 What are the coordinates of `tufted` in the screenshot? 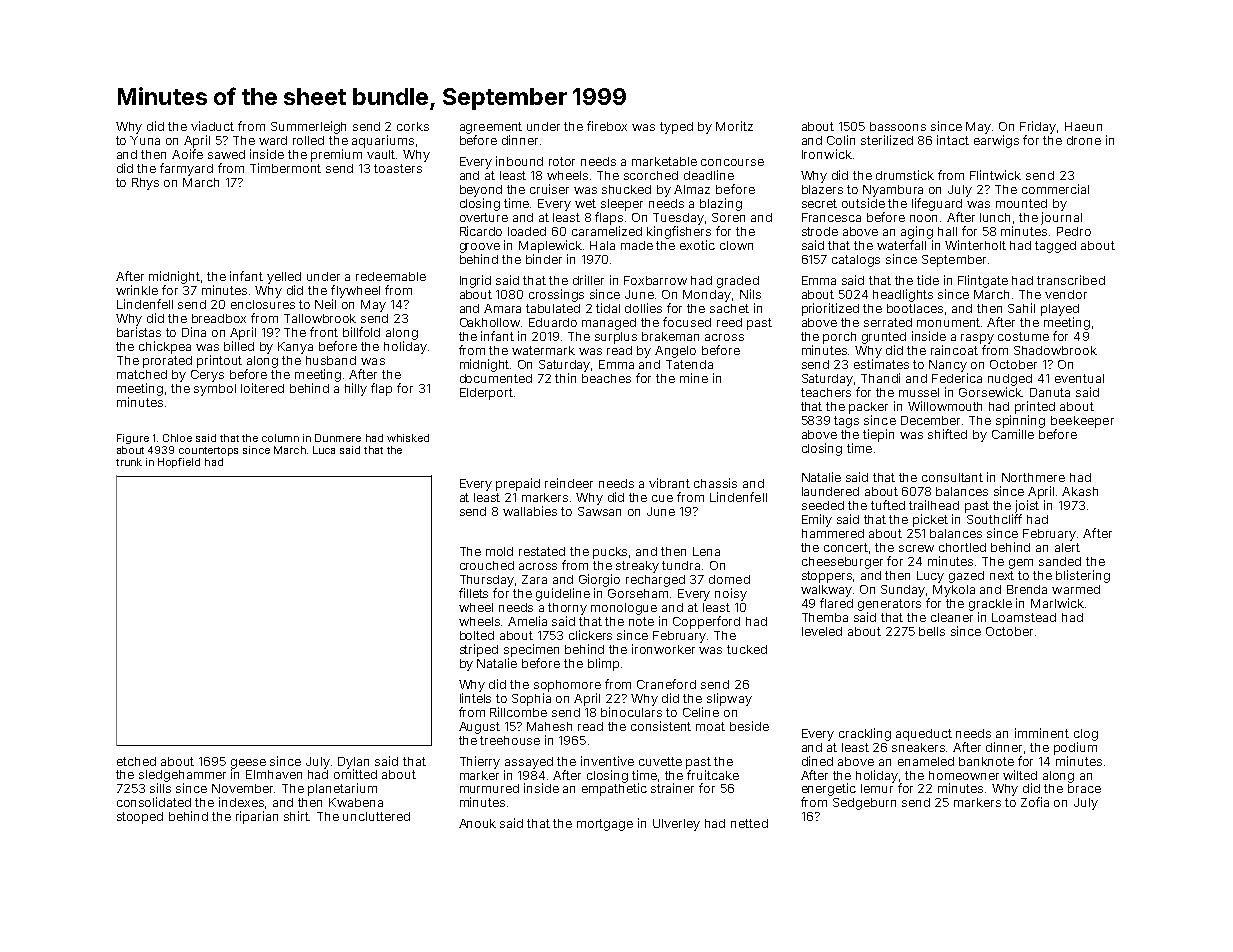 It's located at (888, 505).
